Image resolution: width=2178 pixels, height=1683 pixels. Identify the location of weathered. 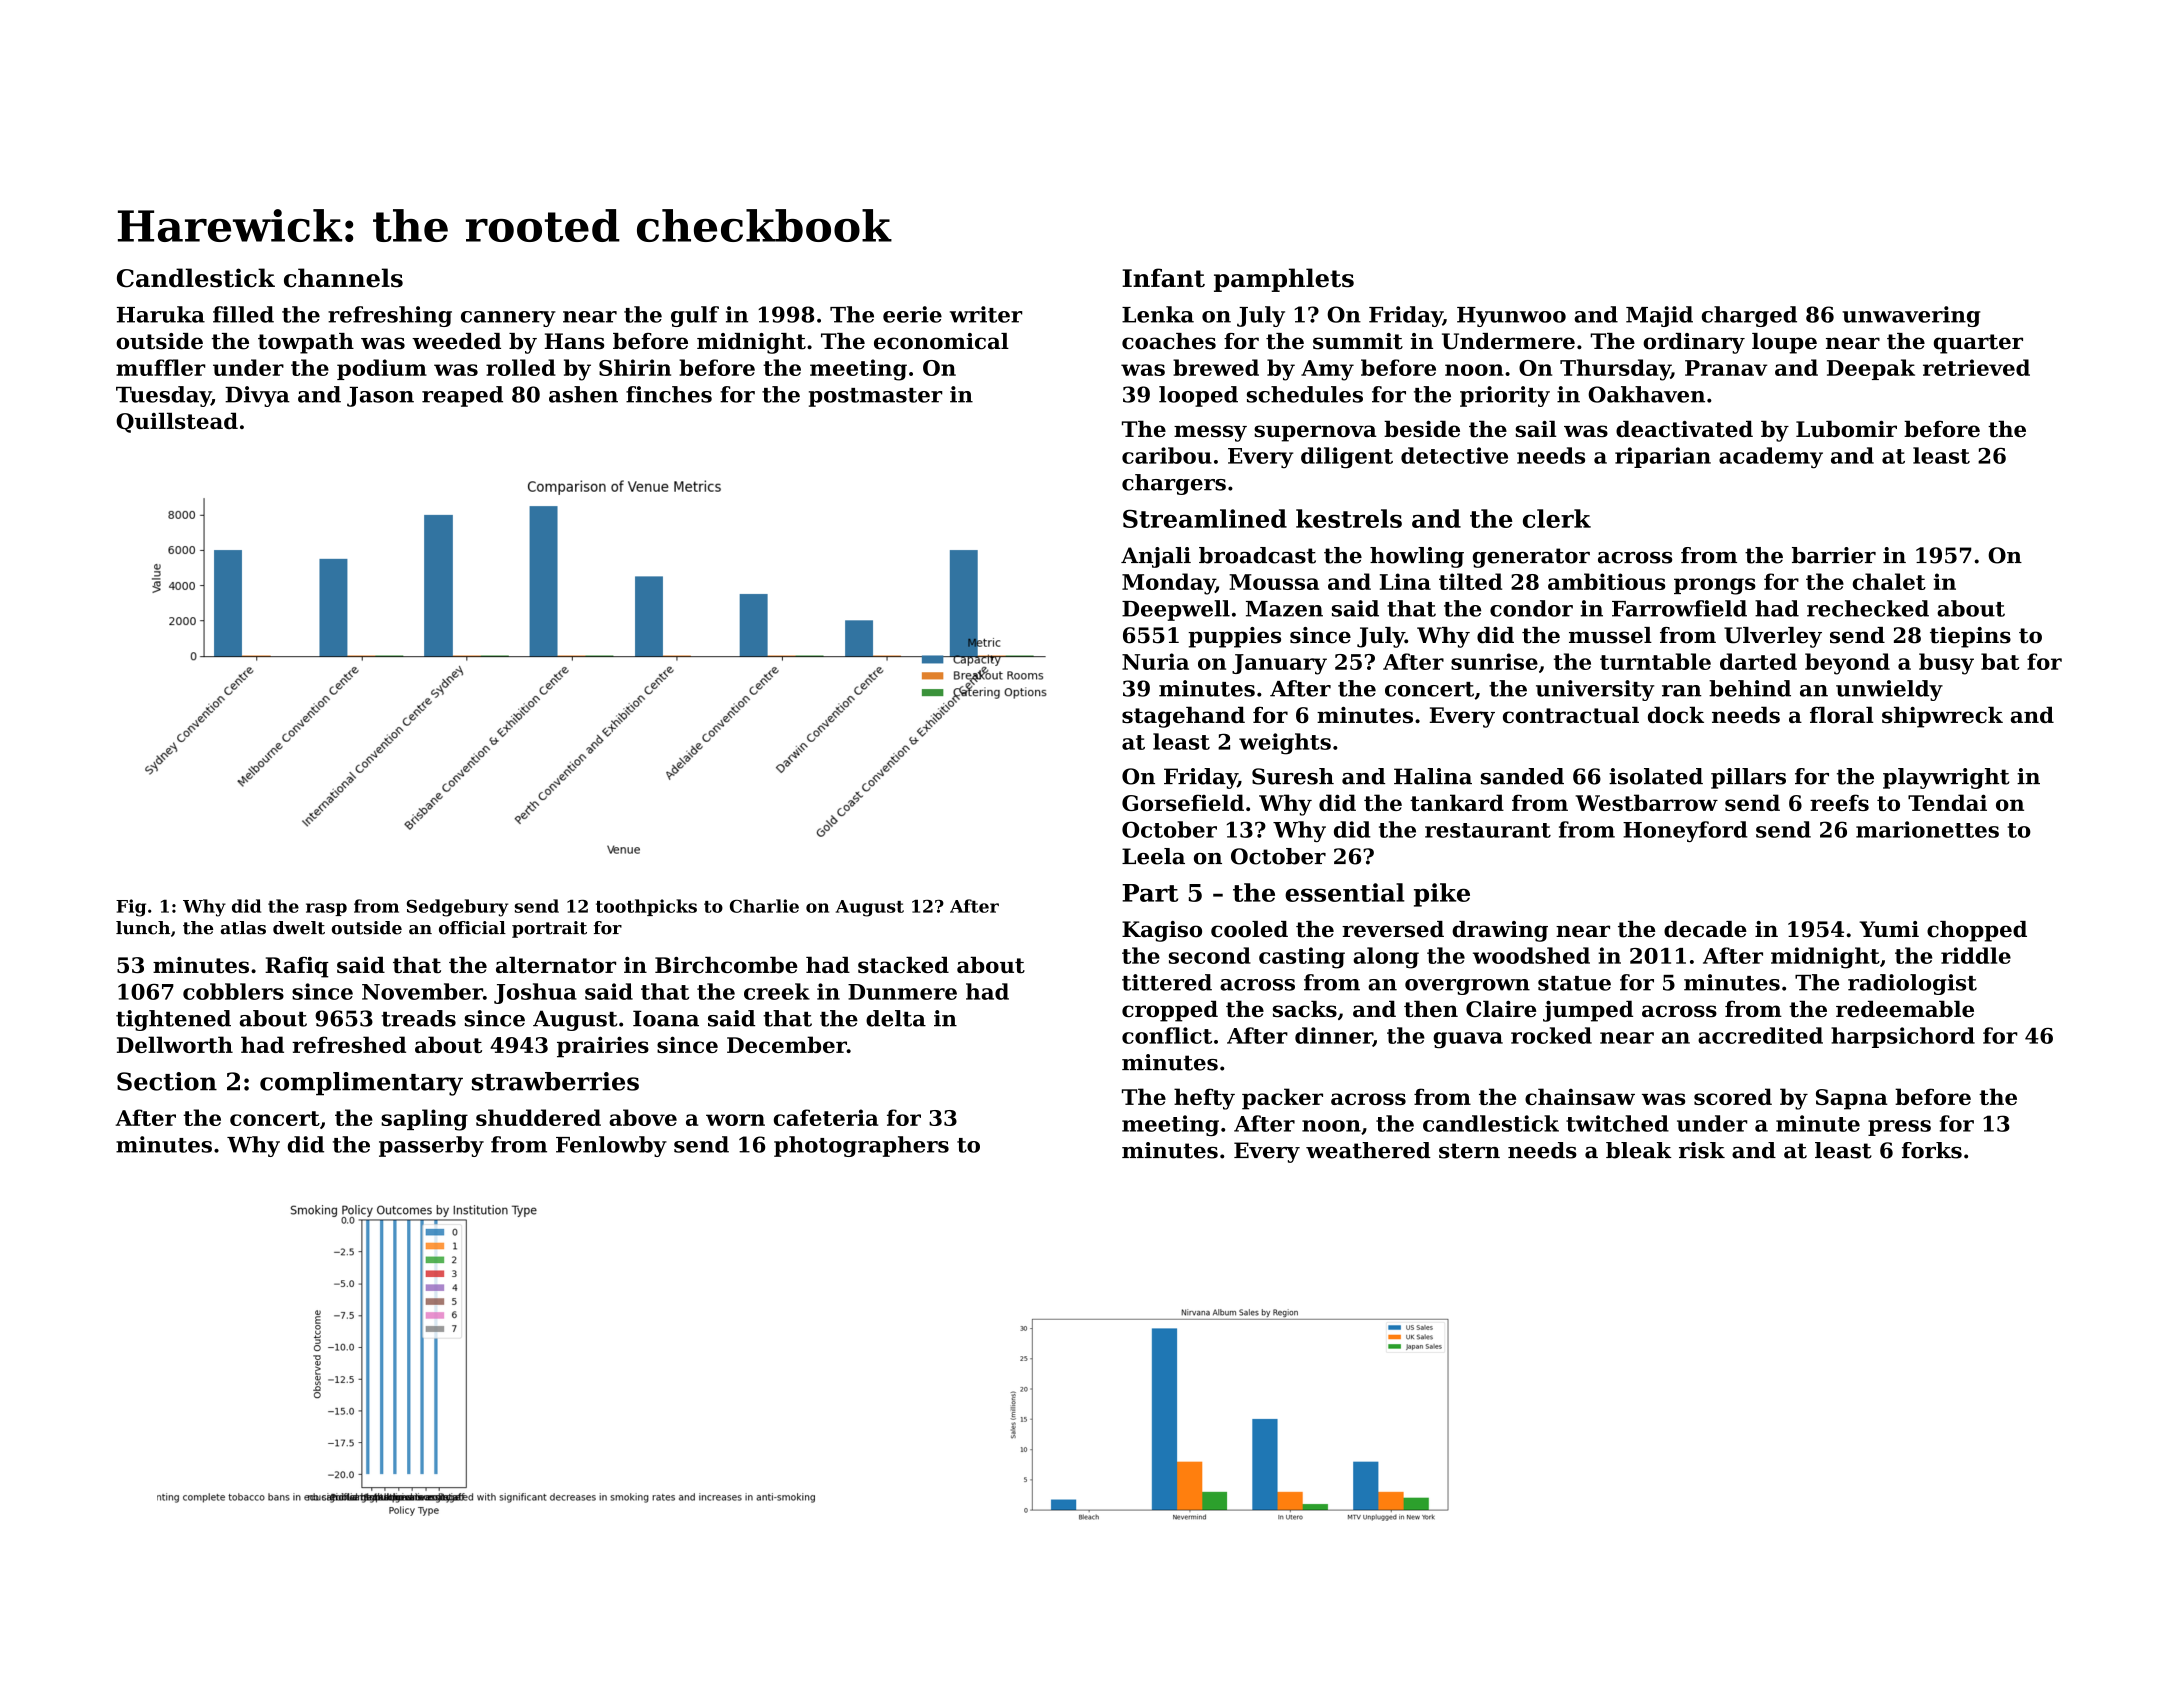
(1368, 1150).
